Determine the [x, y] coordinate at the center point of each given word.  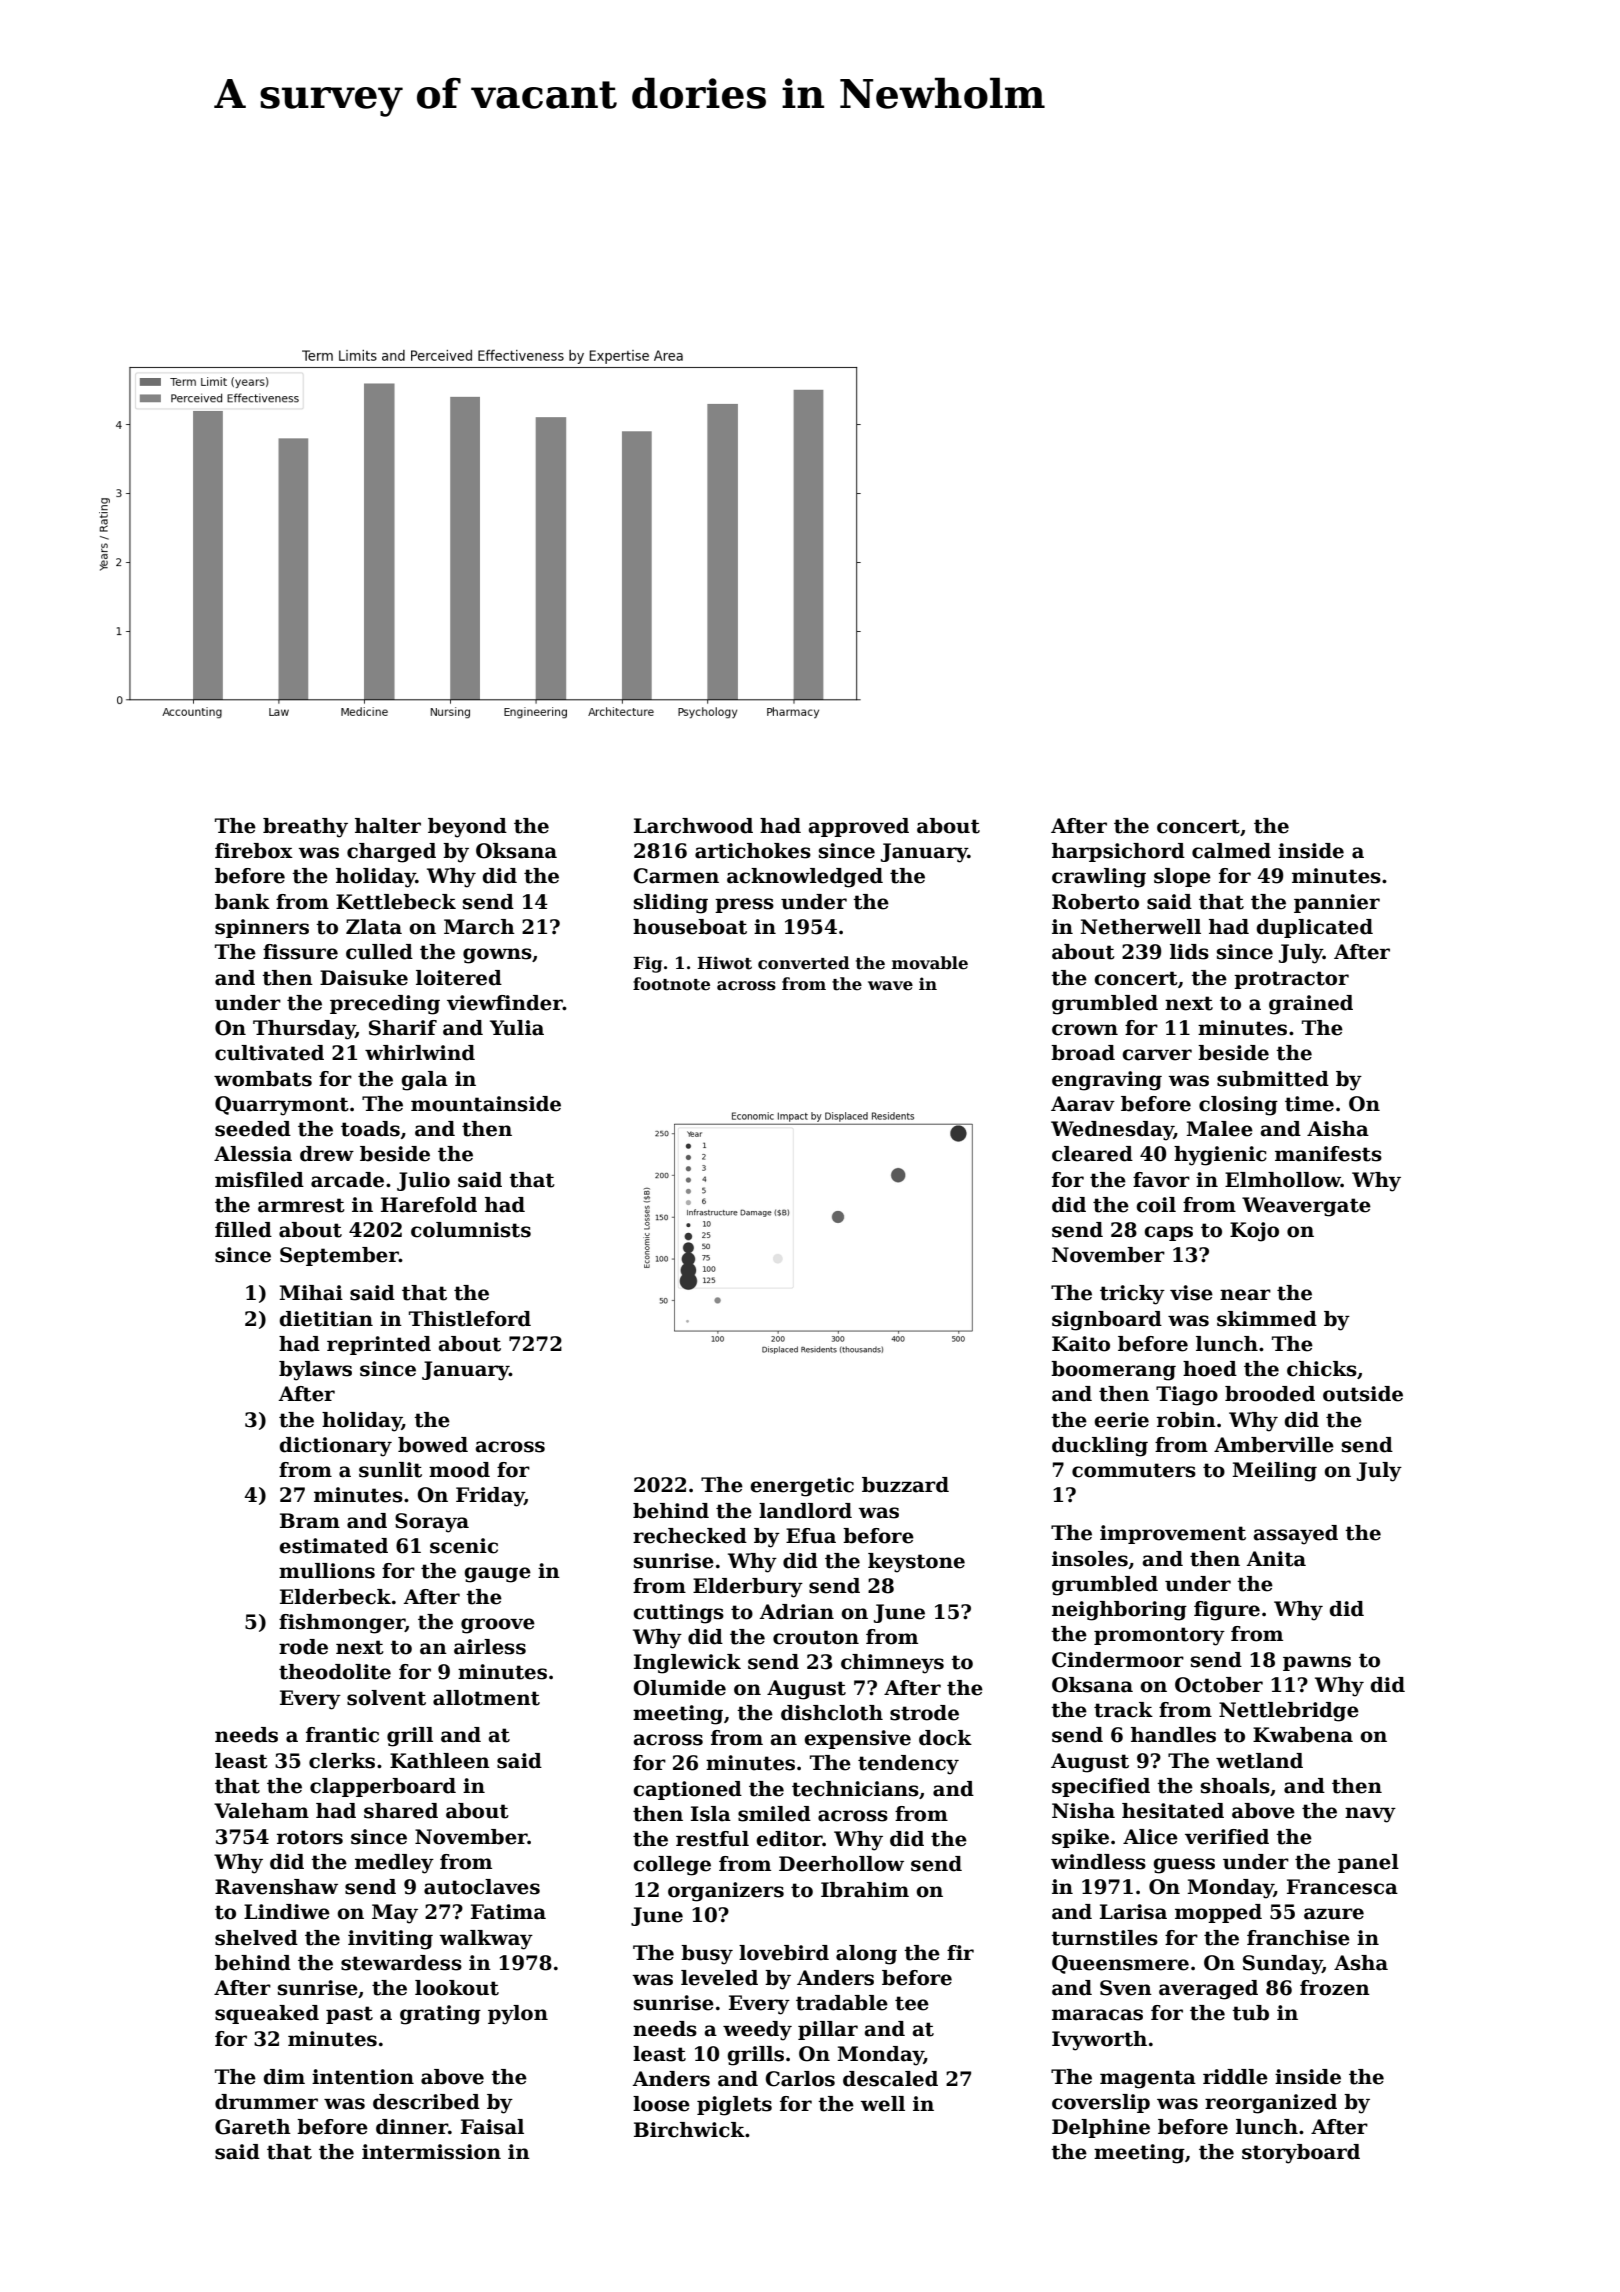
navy [1370, 1815]
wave [890, 986]
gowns [497, 956]
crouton [816, 1637]
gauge [498, 1575]
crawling [1099, 878]
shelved [256, 1938]
